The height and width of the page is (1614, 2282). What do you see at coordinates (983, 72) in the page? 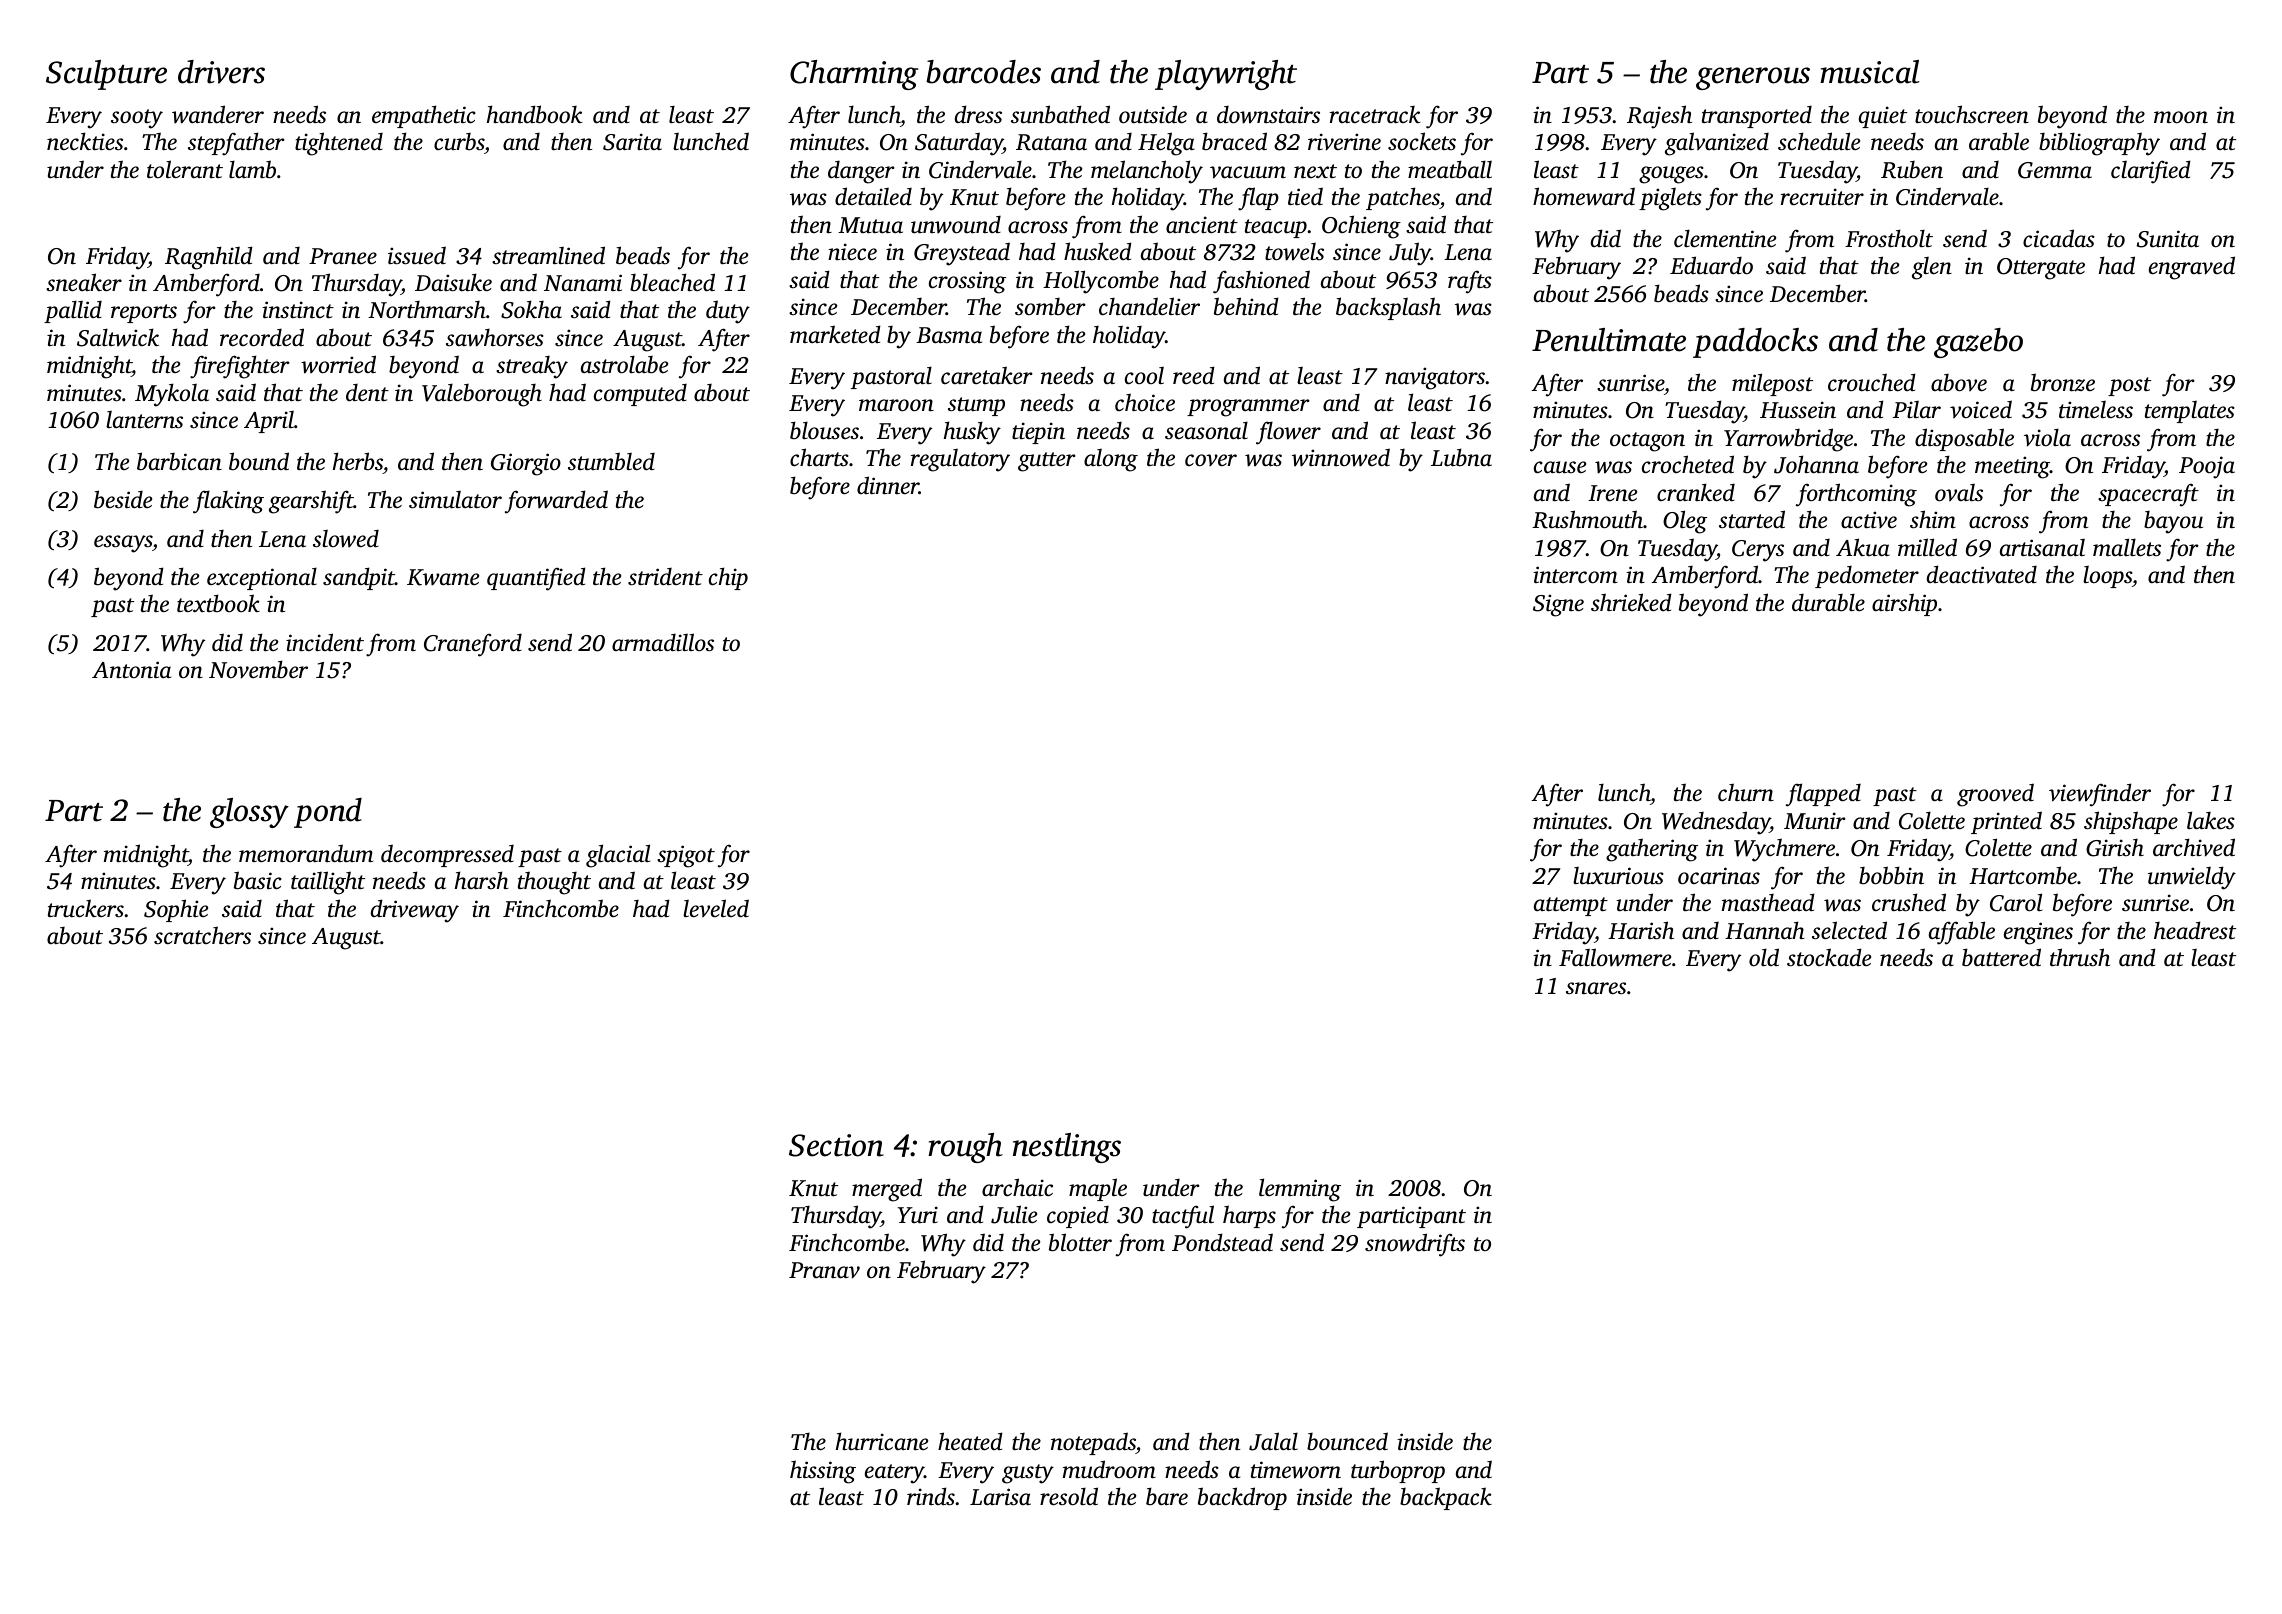
I see `barcodes` at bounding box center [983, 72].
